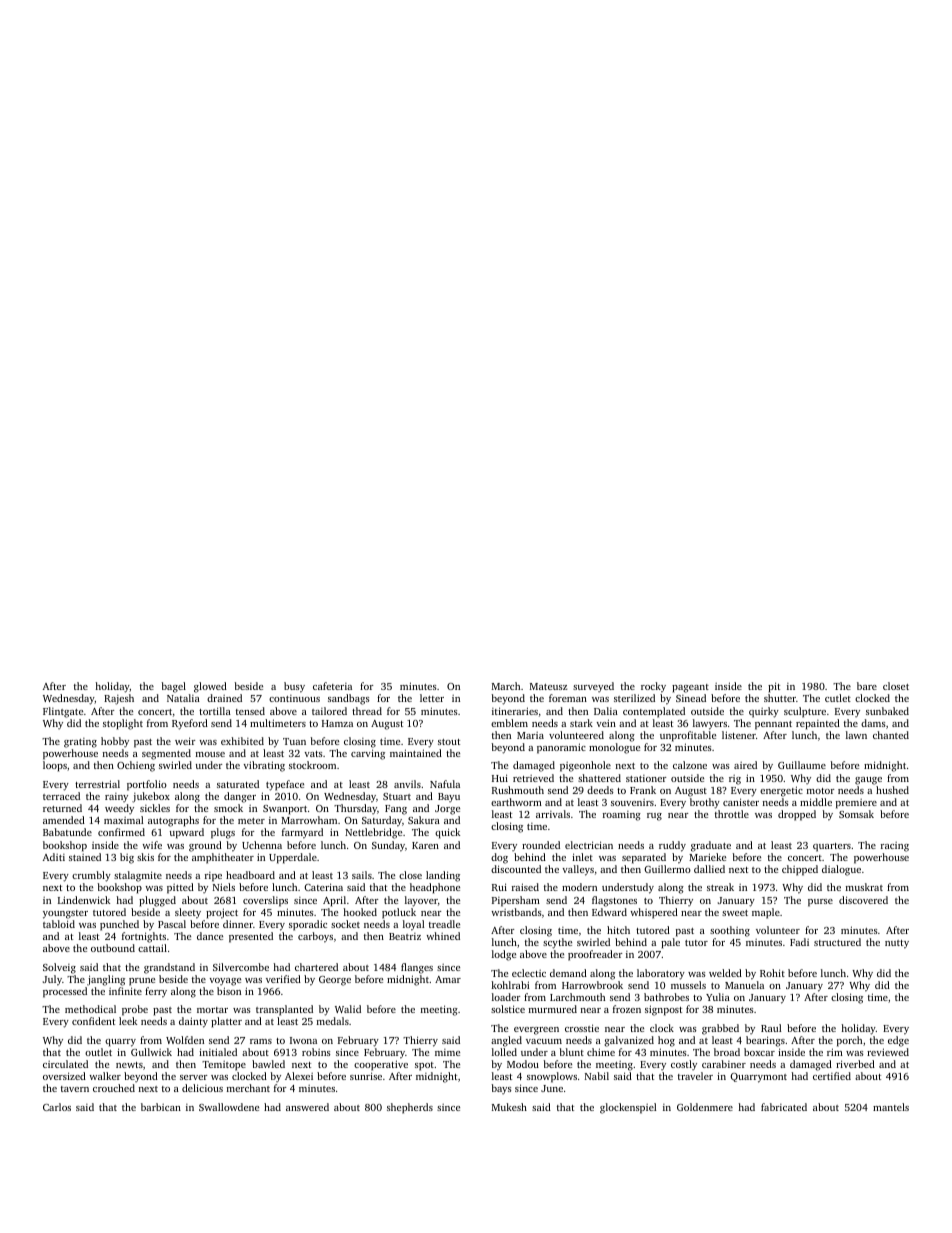 This page has height=1233, width=952. I want to click on rams, so click(261, 1041).
